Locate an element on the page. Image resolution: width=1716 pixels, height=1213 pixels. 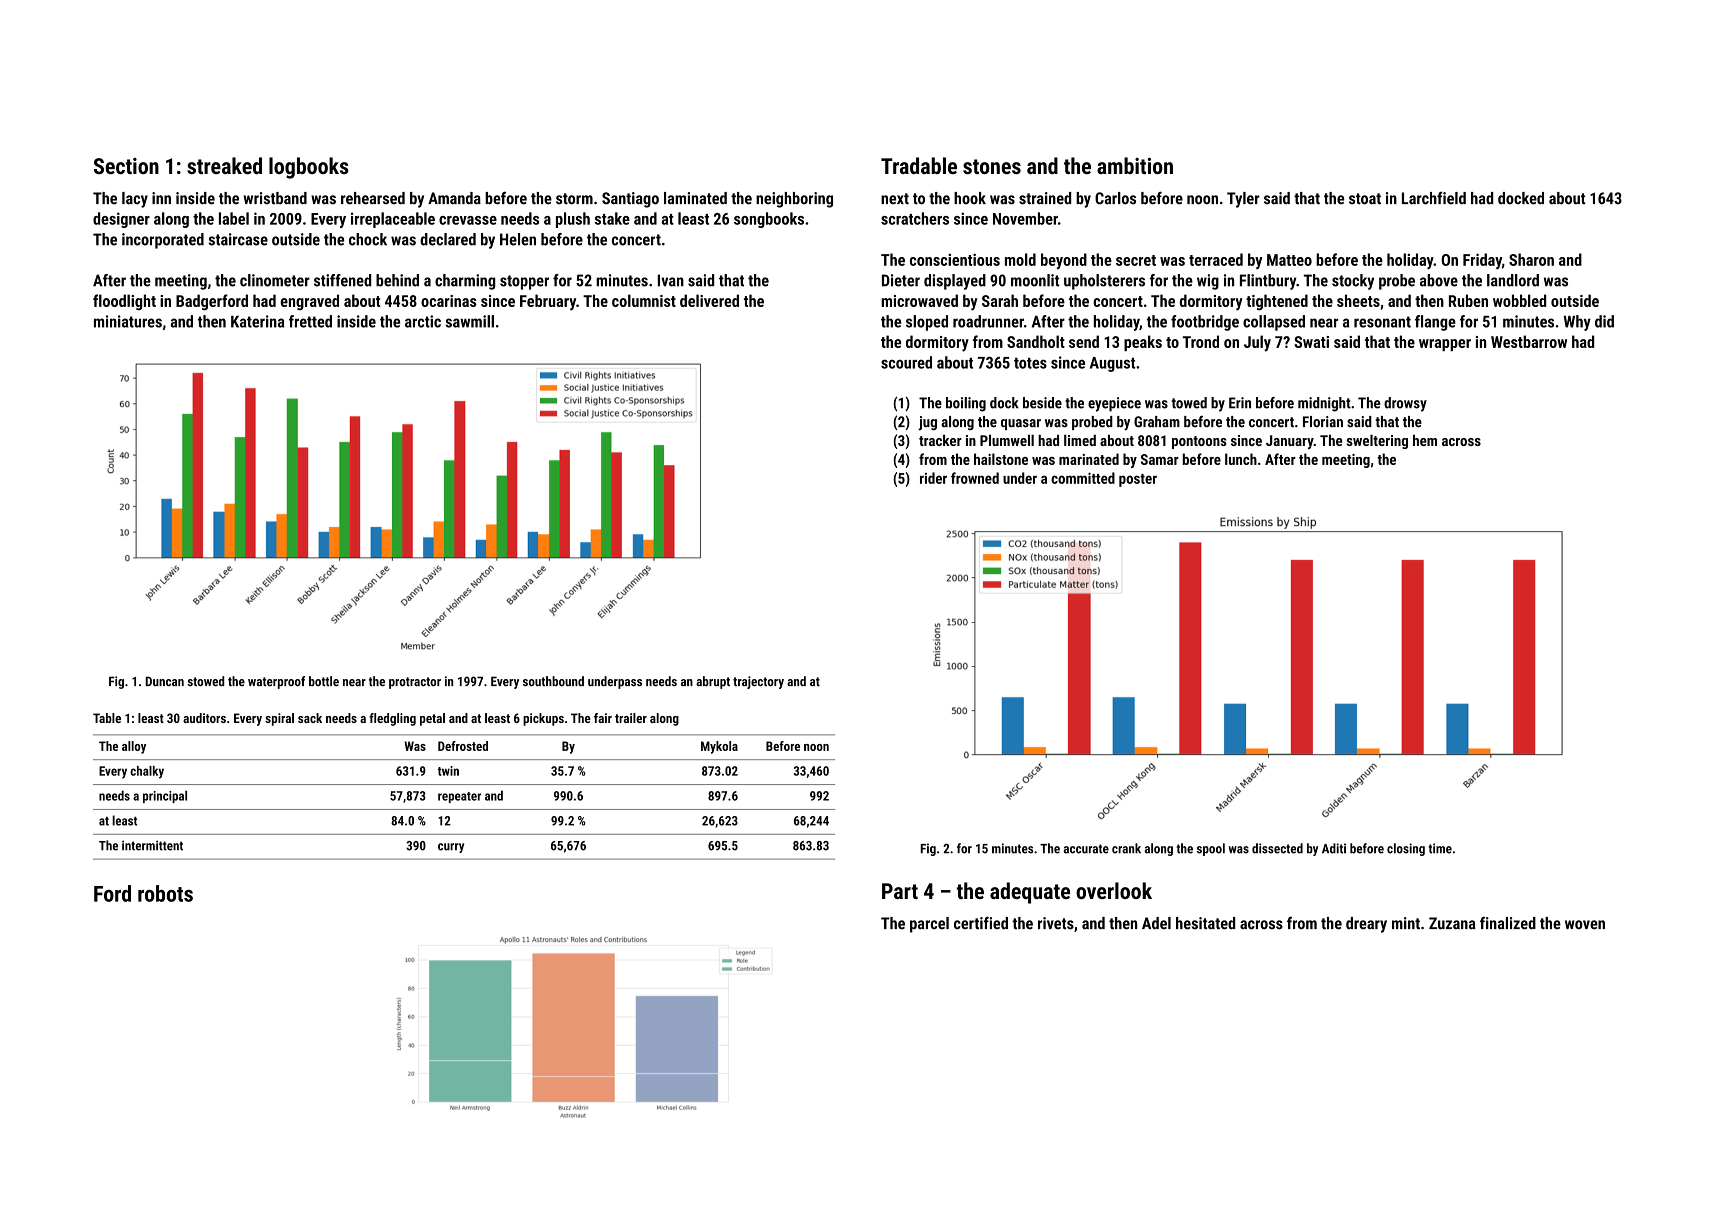
protractor is located at coordinates (415, 683).
